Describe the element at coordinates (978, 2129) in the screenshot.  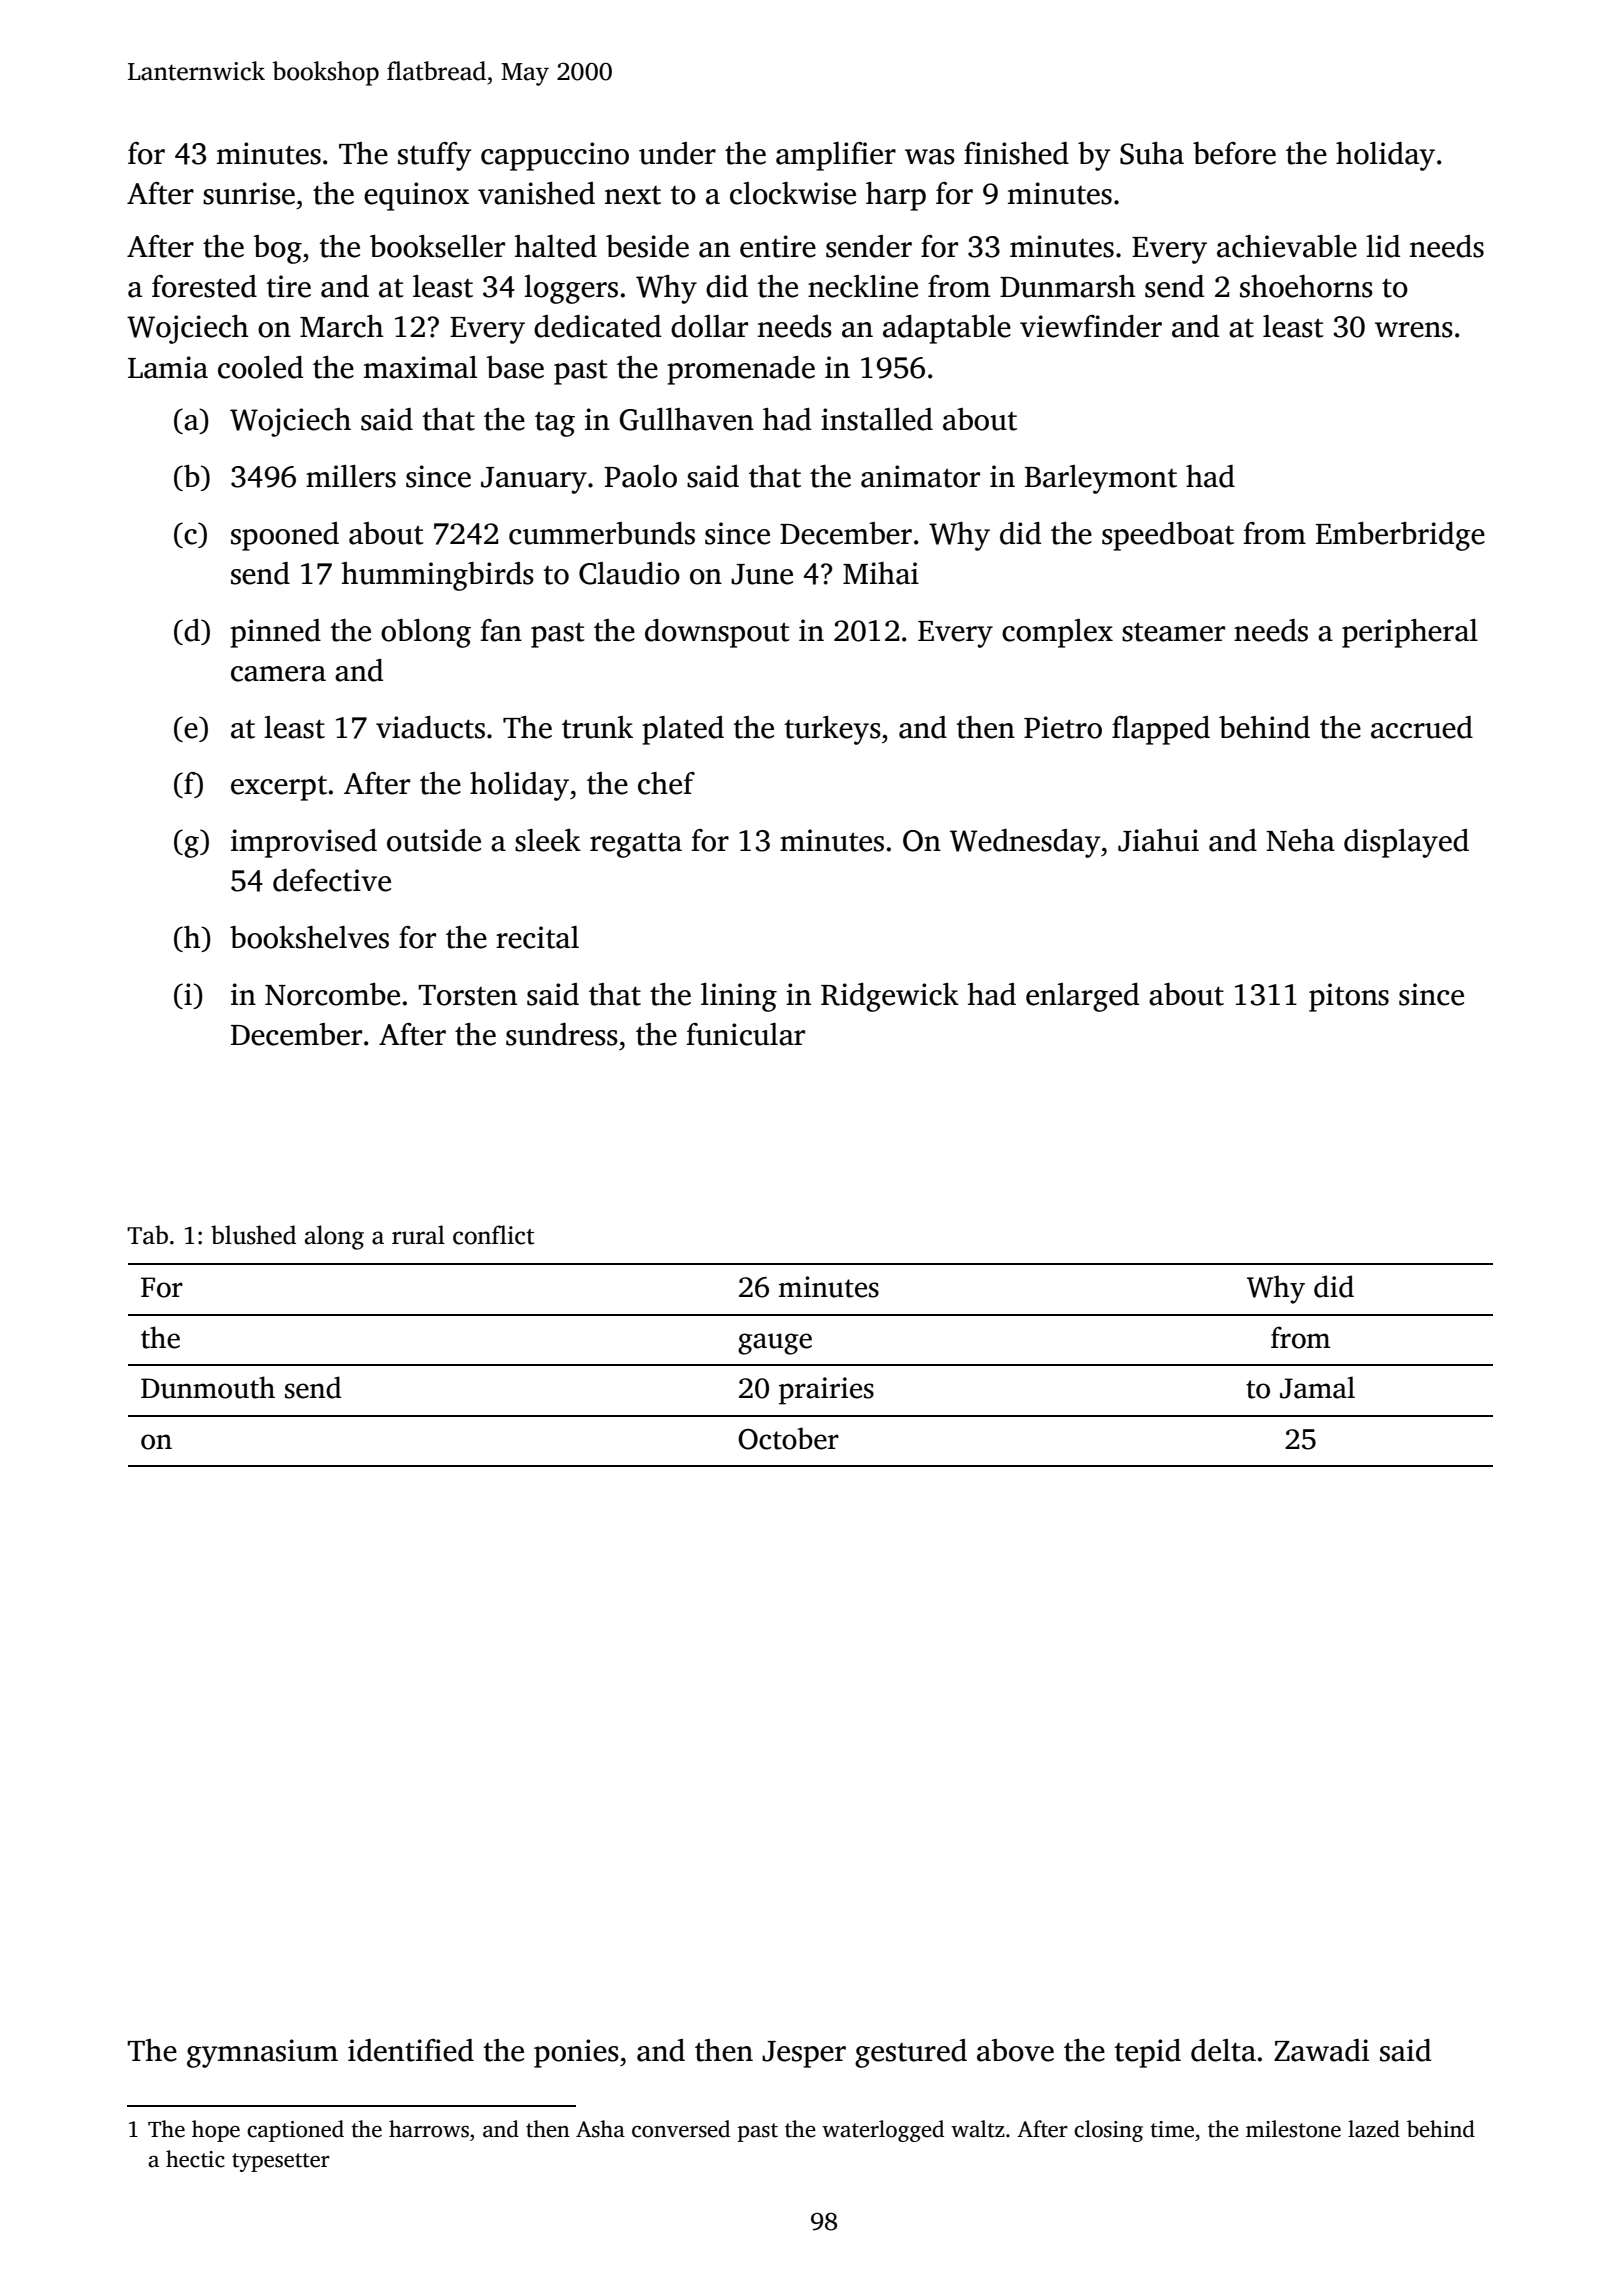
I see `waltz` at that location.
